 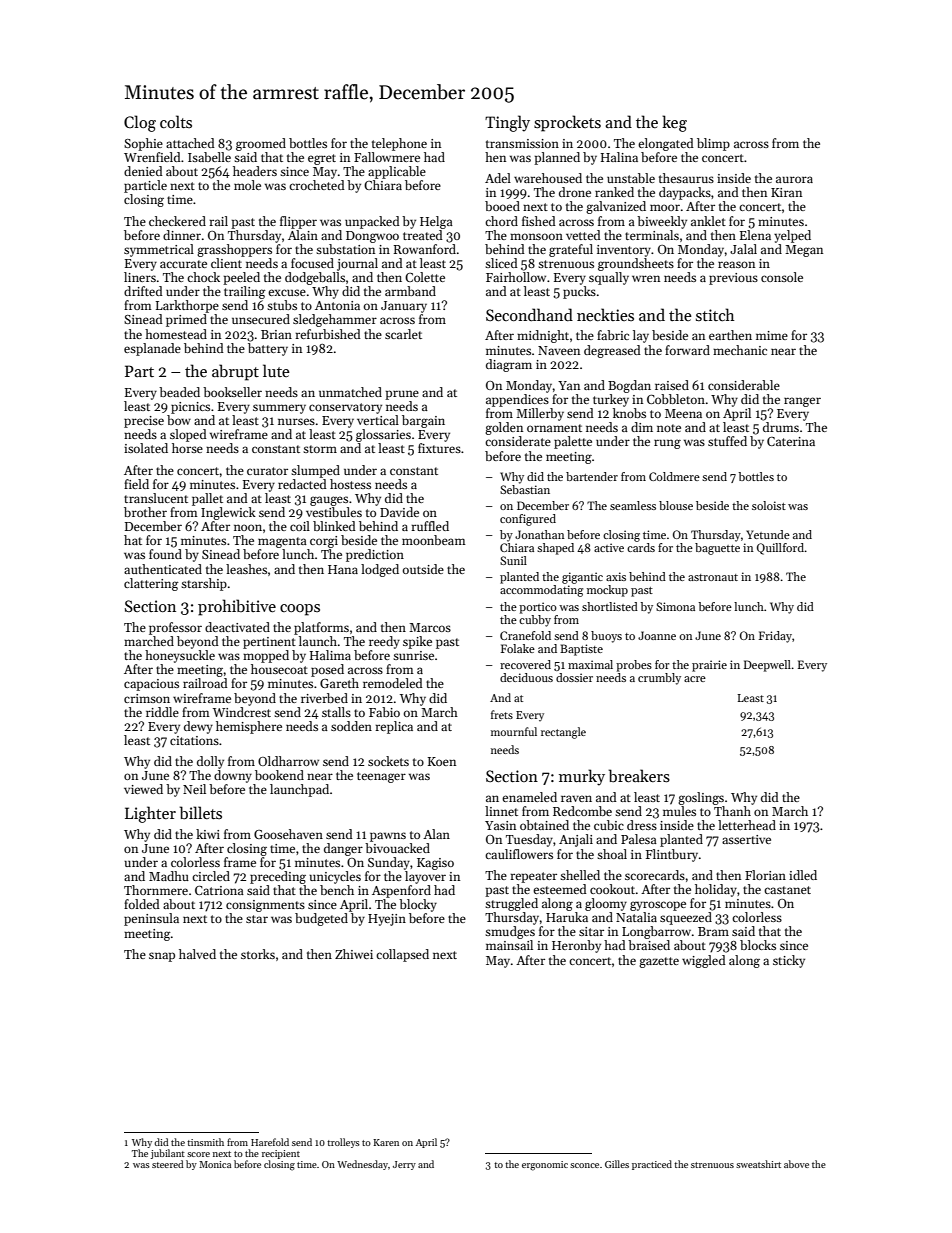 What do you see at coordinates (269, 643) in the screenshot?
I see `pertinent` at bounding box center [269, 643].
